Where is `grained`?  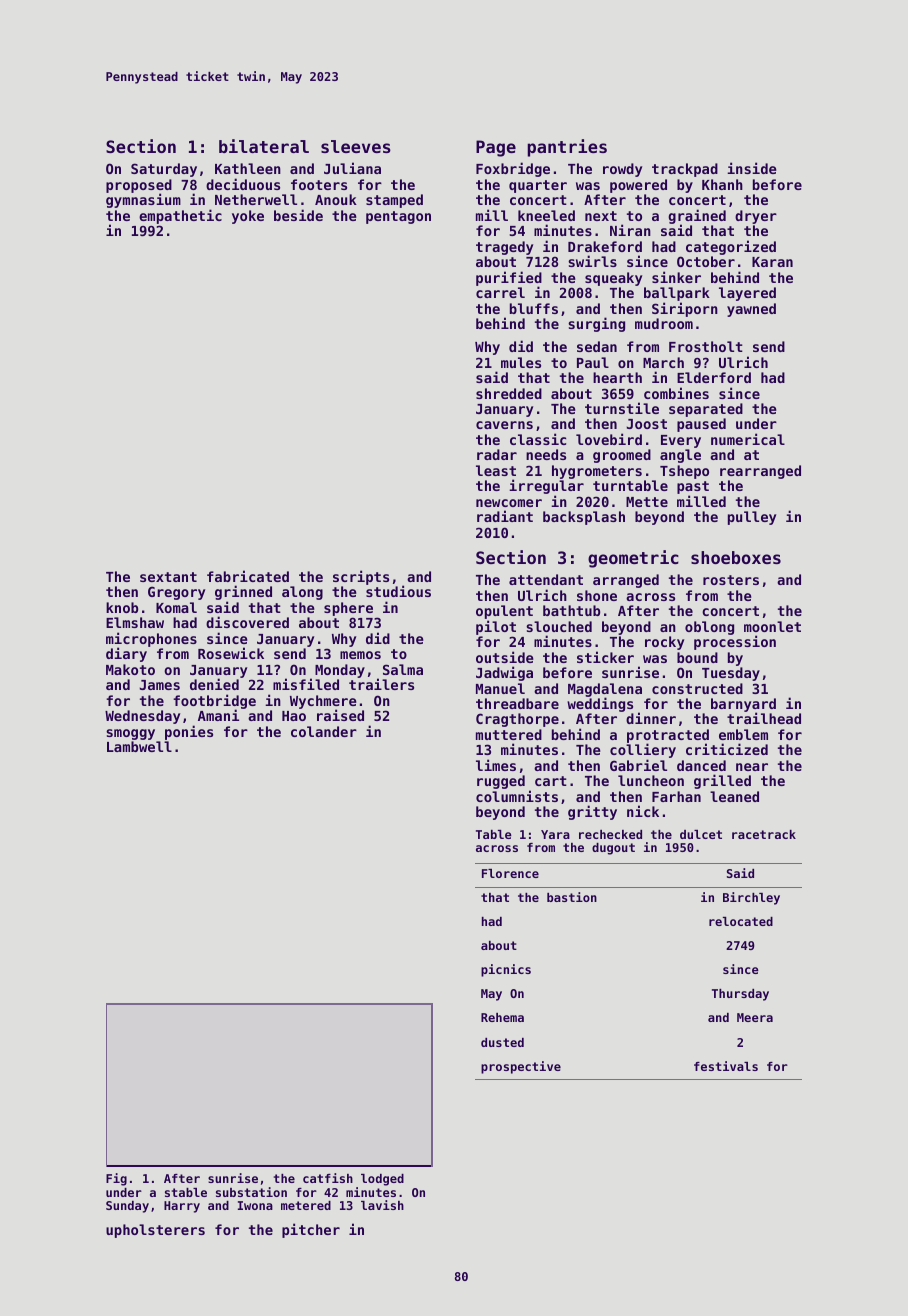
grained is located at coordinates (697, 217).
